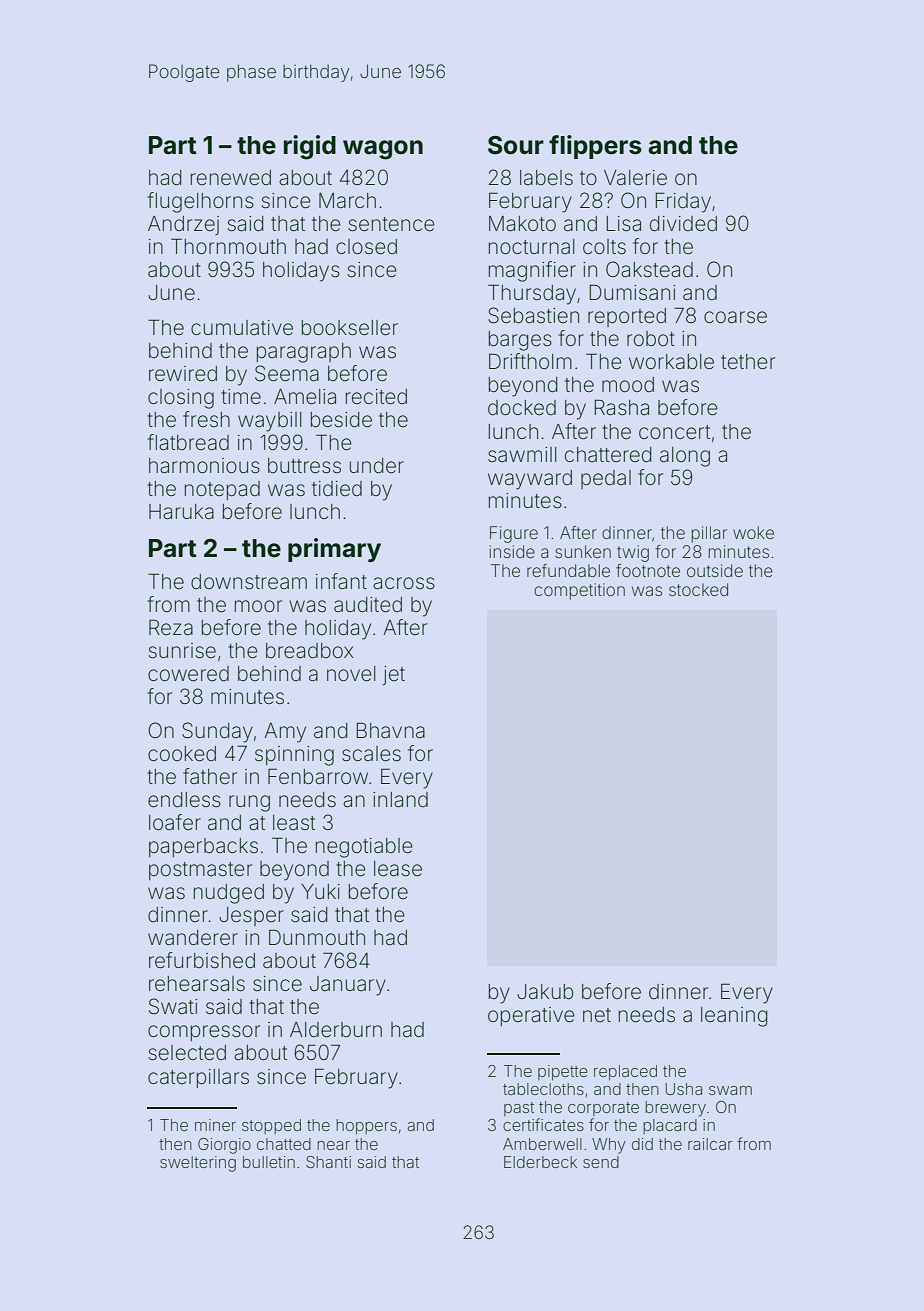  What do you see at coordinates (215, 1125) in the screenshot?
I see `miner` at bounding box center [215, 1125].
